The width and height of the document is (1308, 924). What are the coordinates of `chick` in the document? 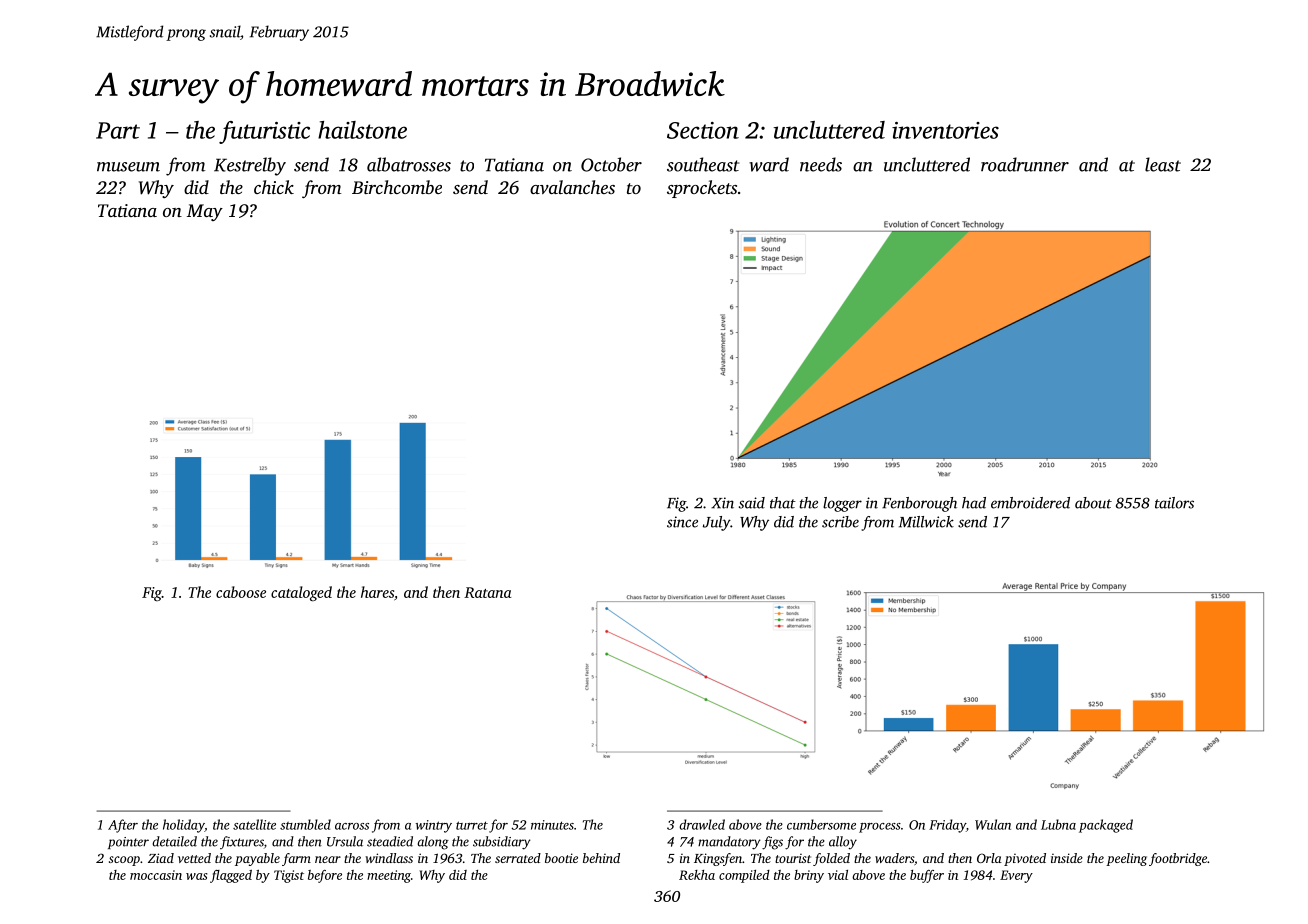 It's located at (274, 187).
